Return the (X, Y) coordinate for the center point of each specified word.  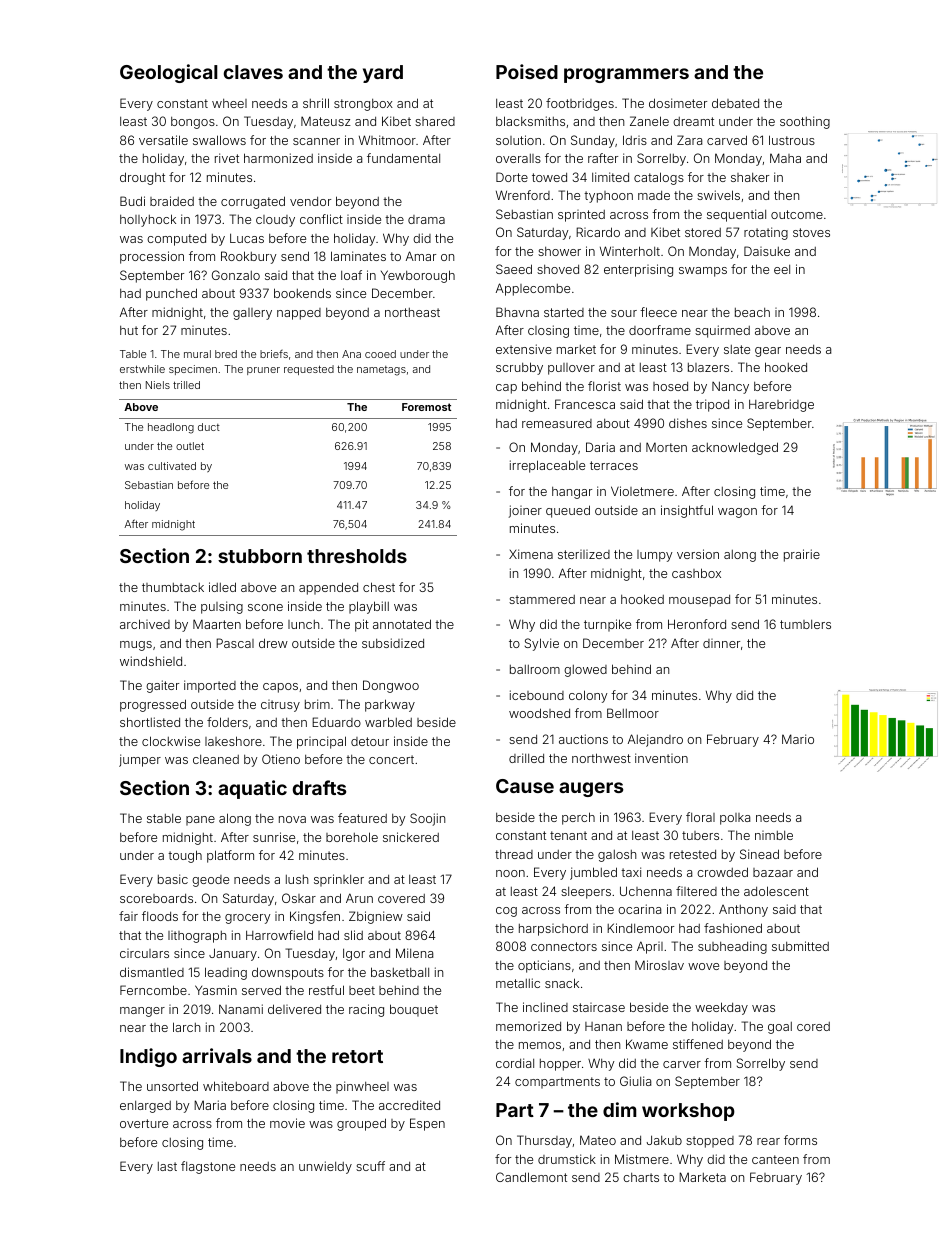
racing (366, 1010)
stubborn (260, 556)
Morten (666, 447)
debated (735, 103)
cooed (380, 354)
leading (226, 973)
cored (813, 1026)
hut (129, 330)
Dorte (512, 177)
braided (172, 201)
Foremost (426, 407)
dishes (688, 423)
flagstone (208, 1167)
